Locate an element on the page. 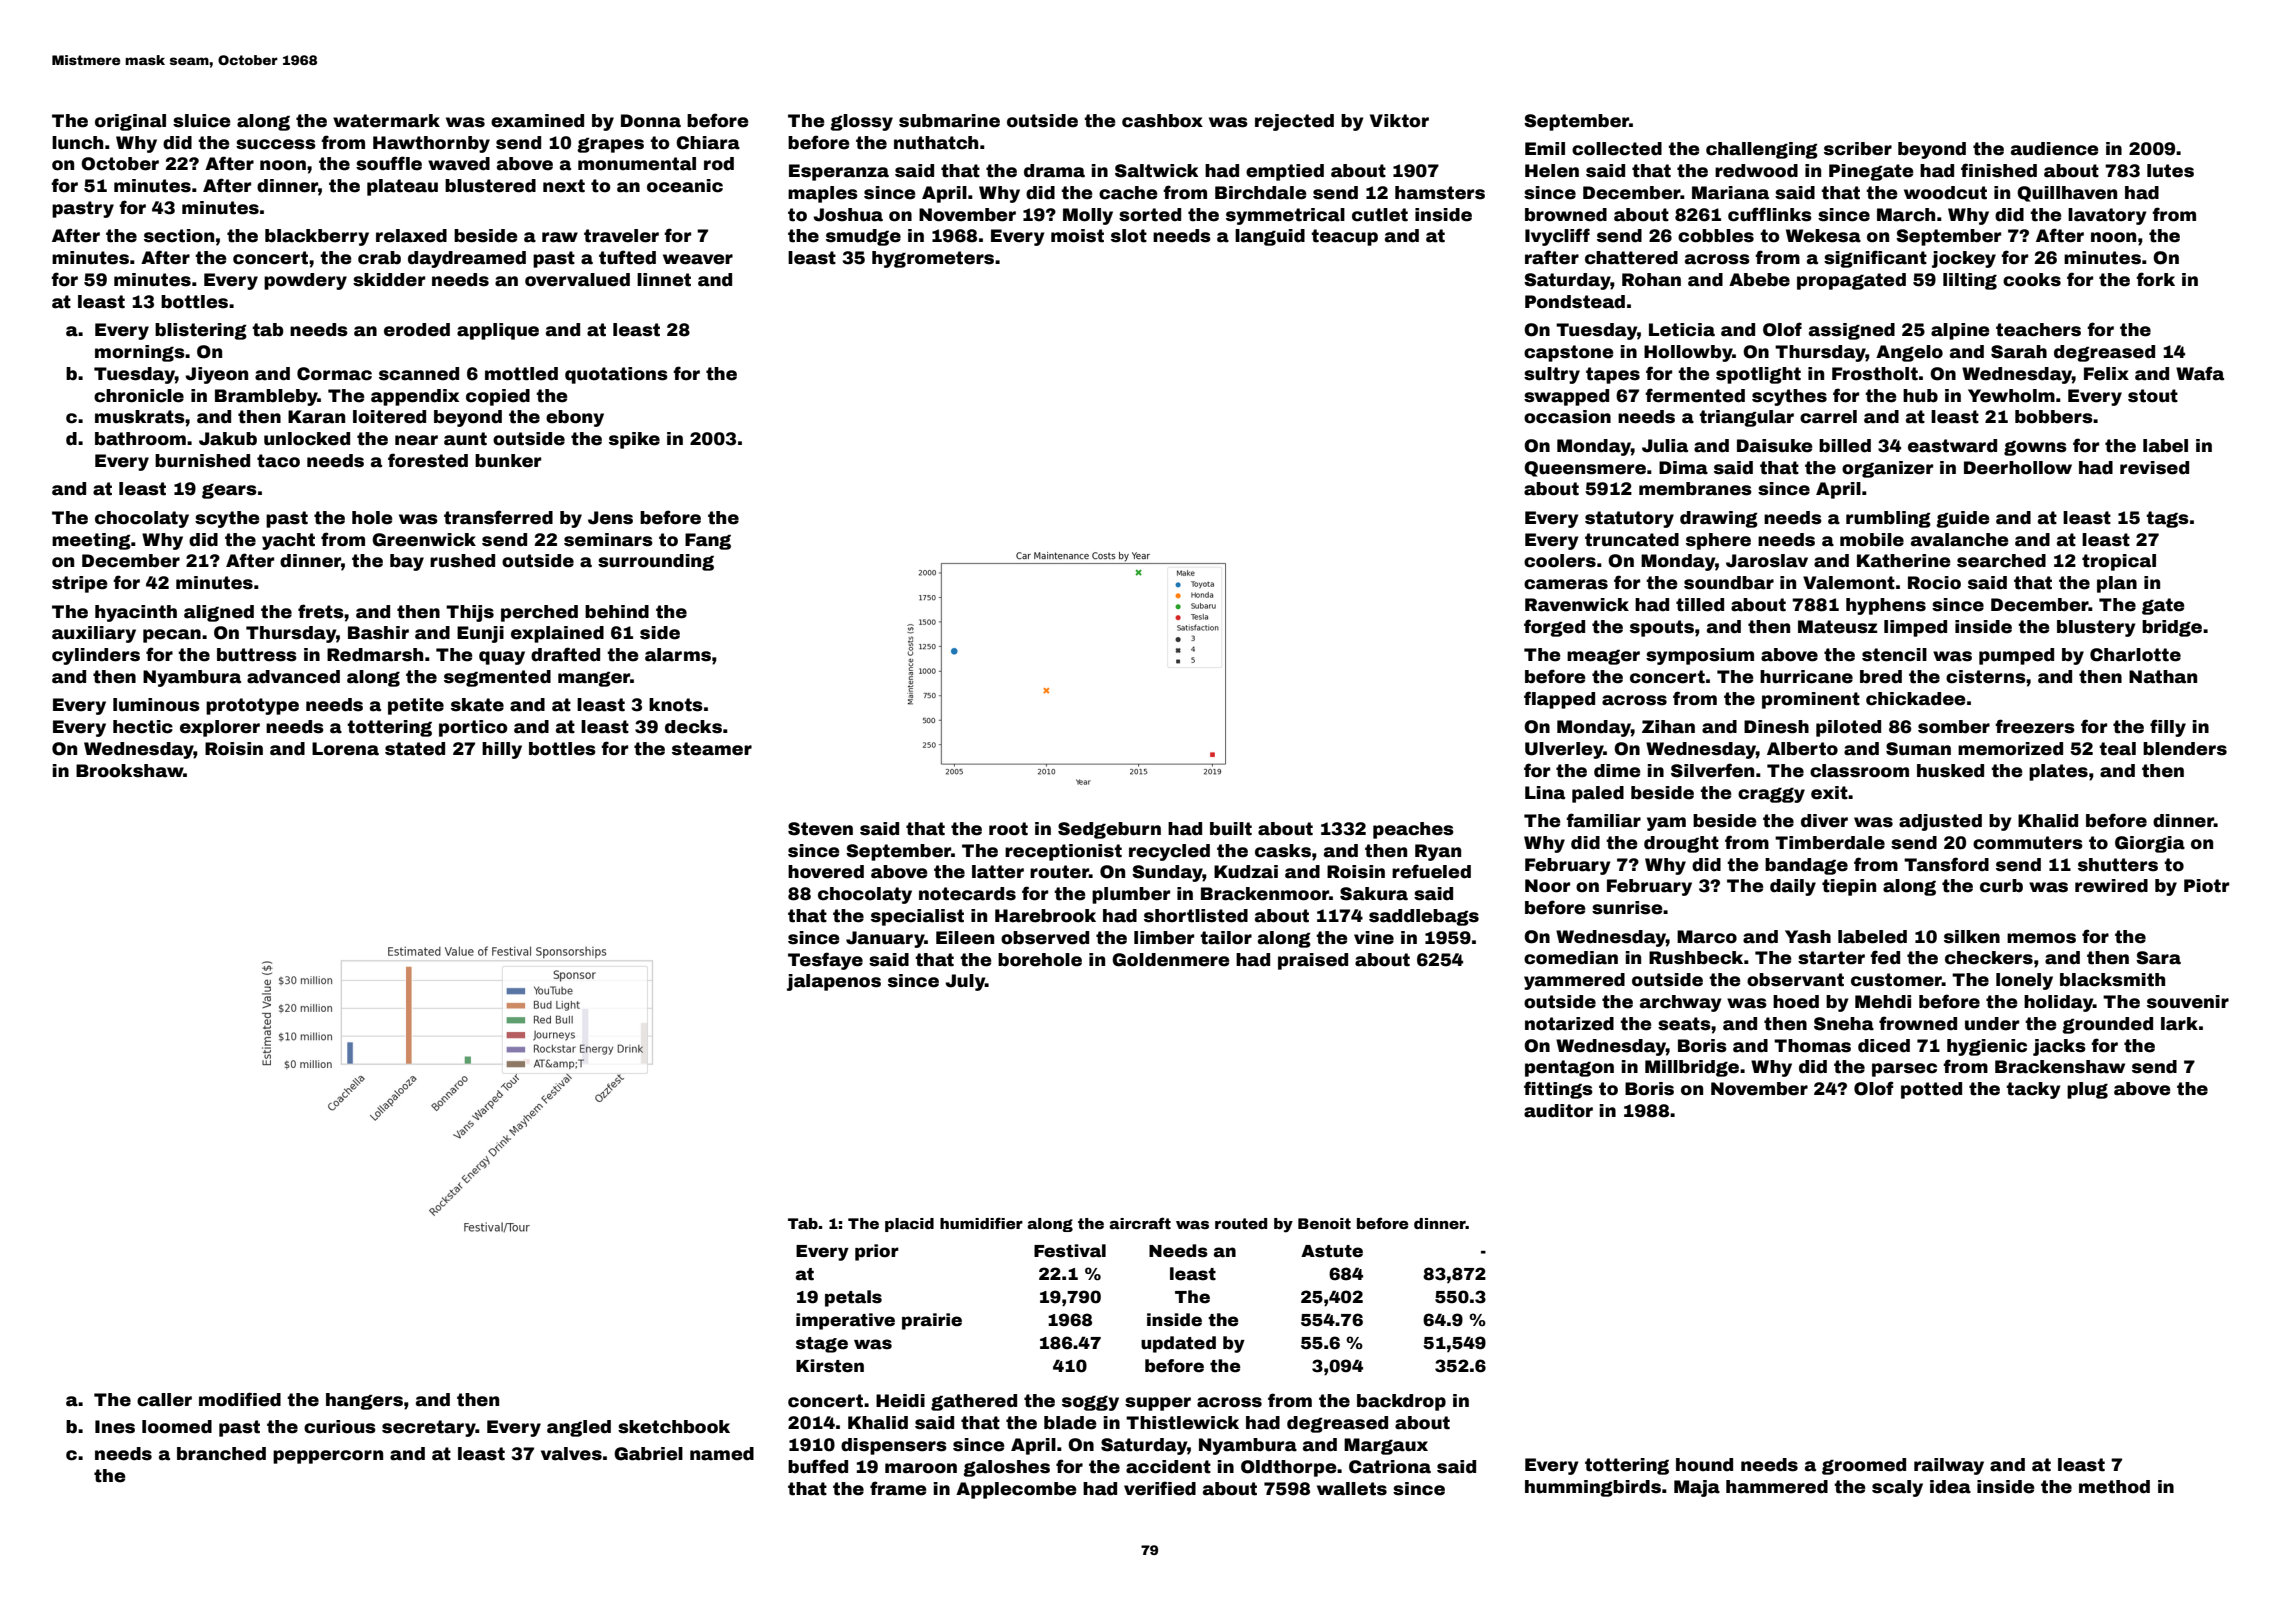  challenging is located at coordinates (1762, 150).
